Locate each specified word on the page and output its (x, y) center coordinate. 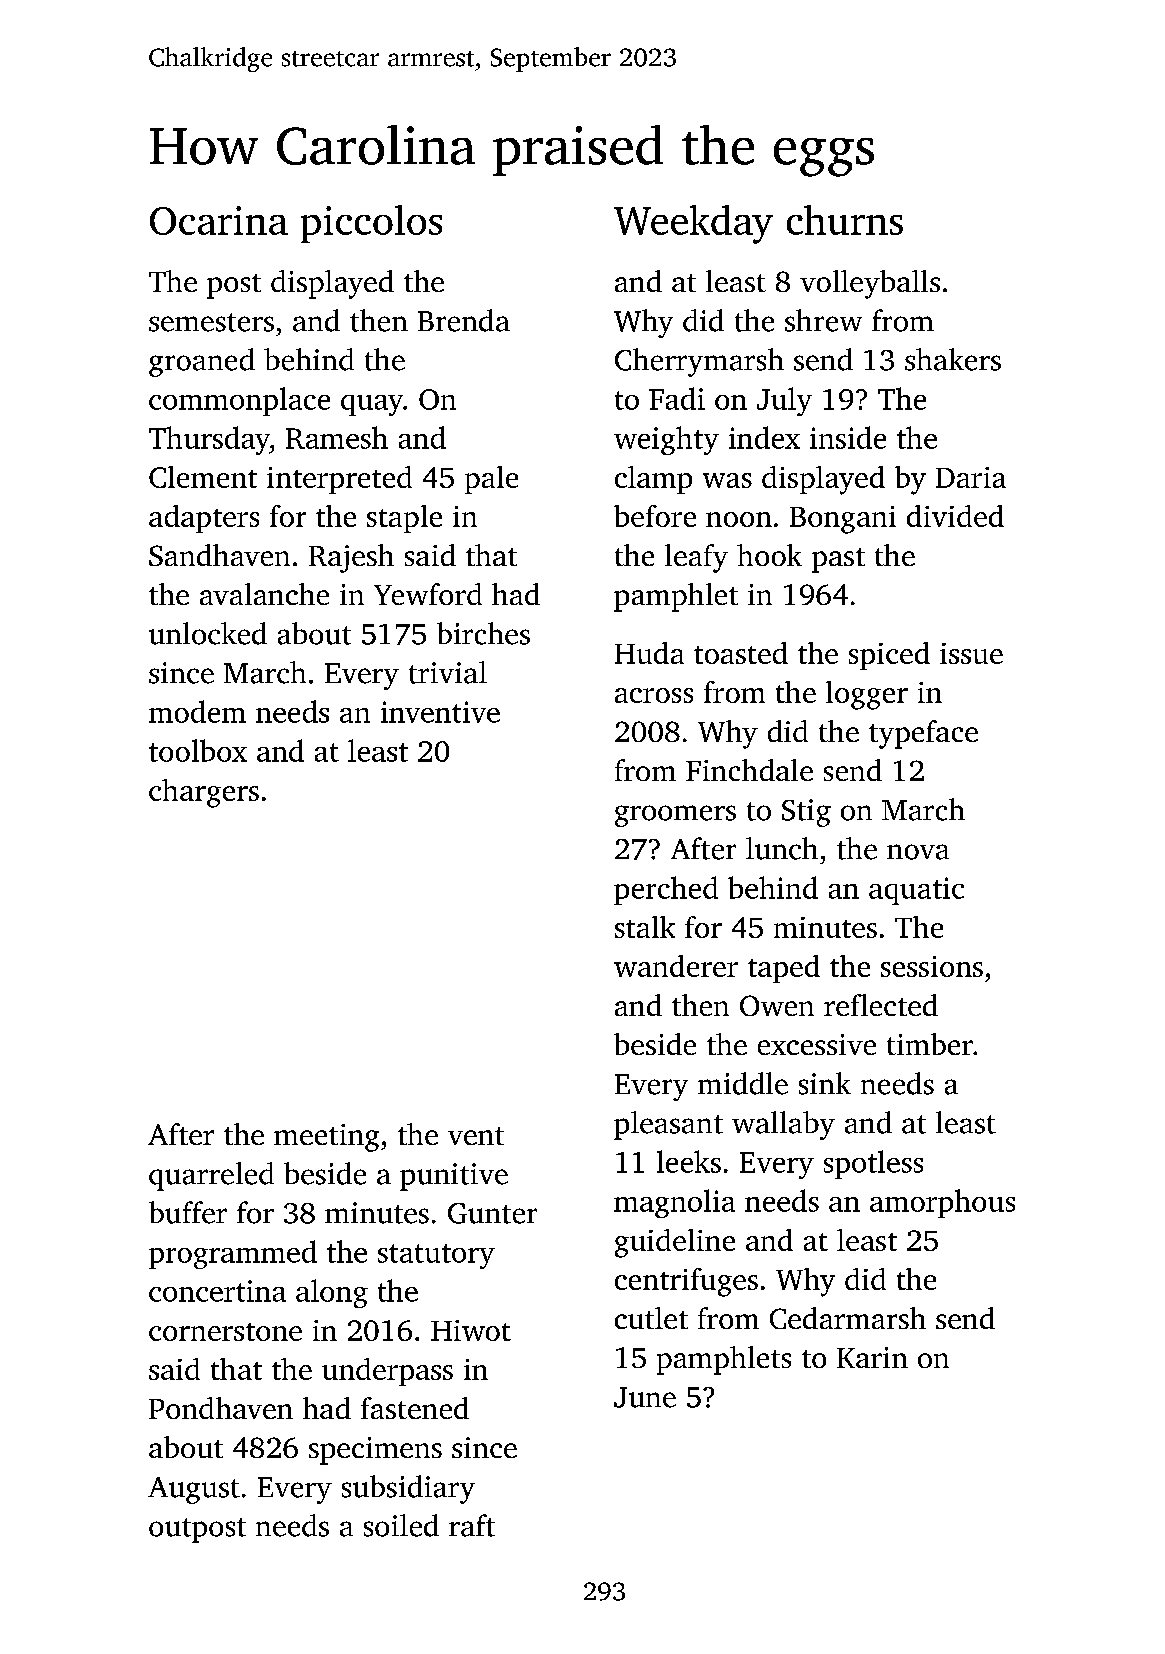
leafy (696, 558)
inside (848, 437)
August (194, 1490)
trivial (448, 672)
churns (845, 220)
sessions (932, 966)
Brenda (464, 320)
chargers (204, 793)
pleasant (668, 1125)
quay (372, 405)
